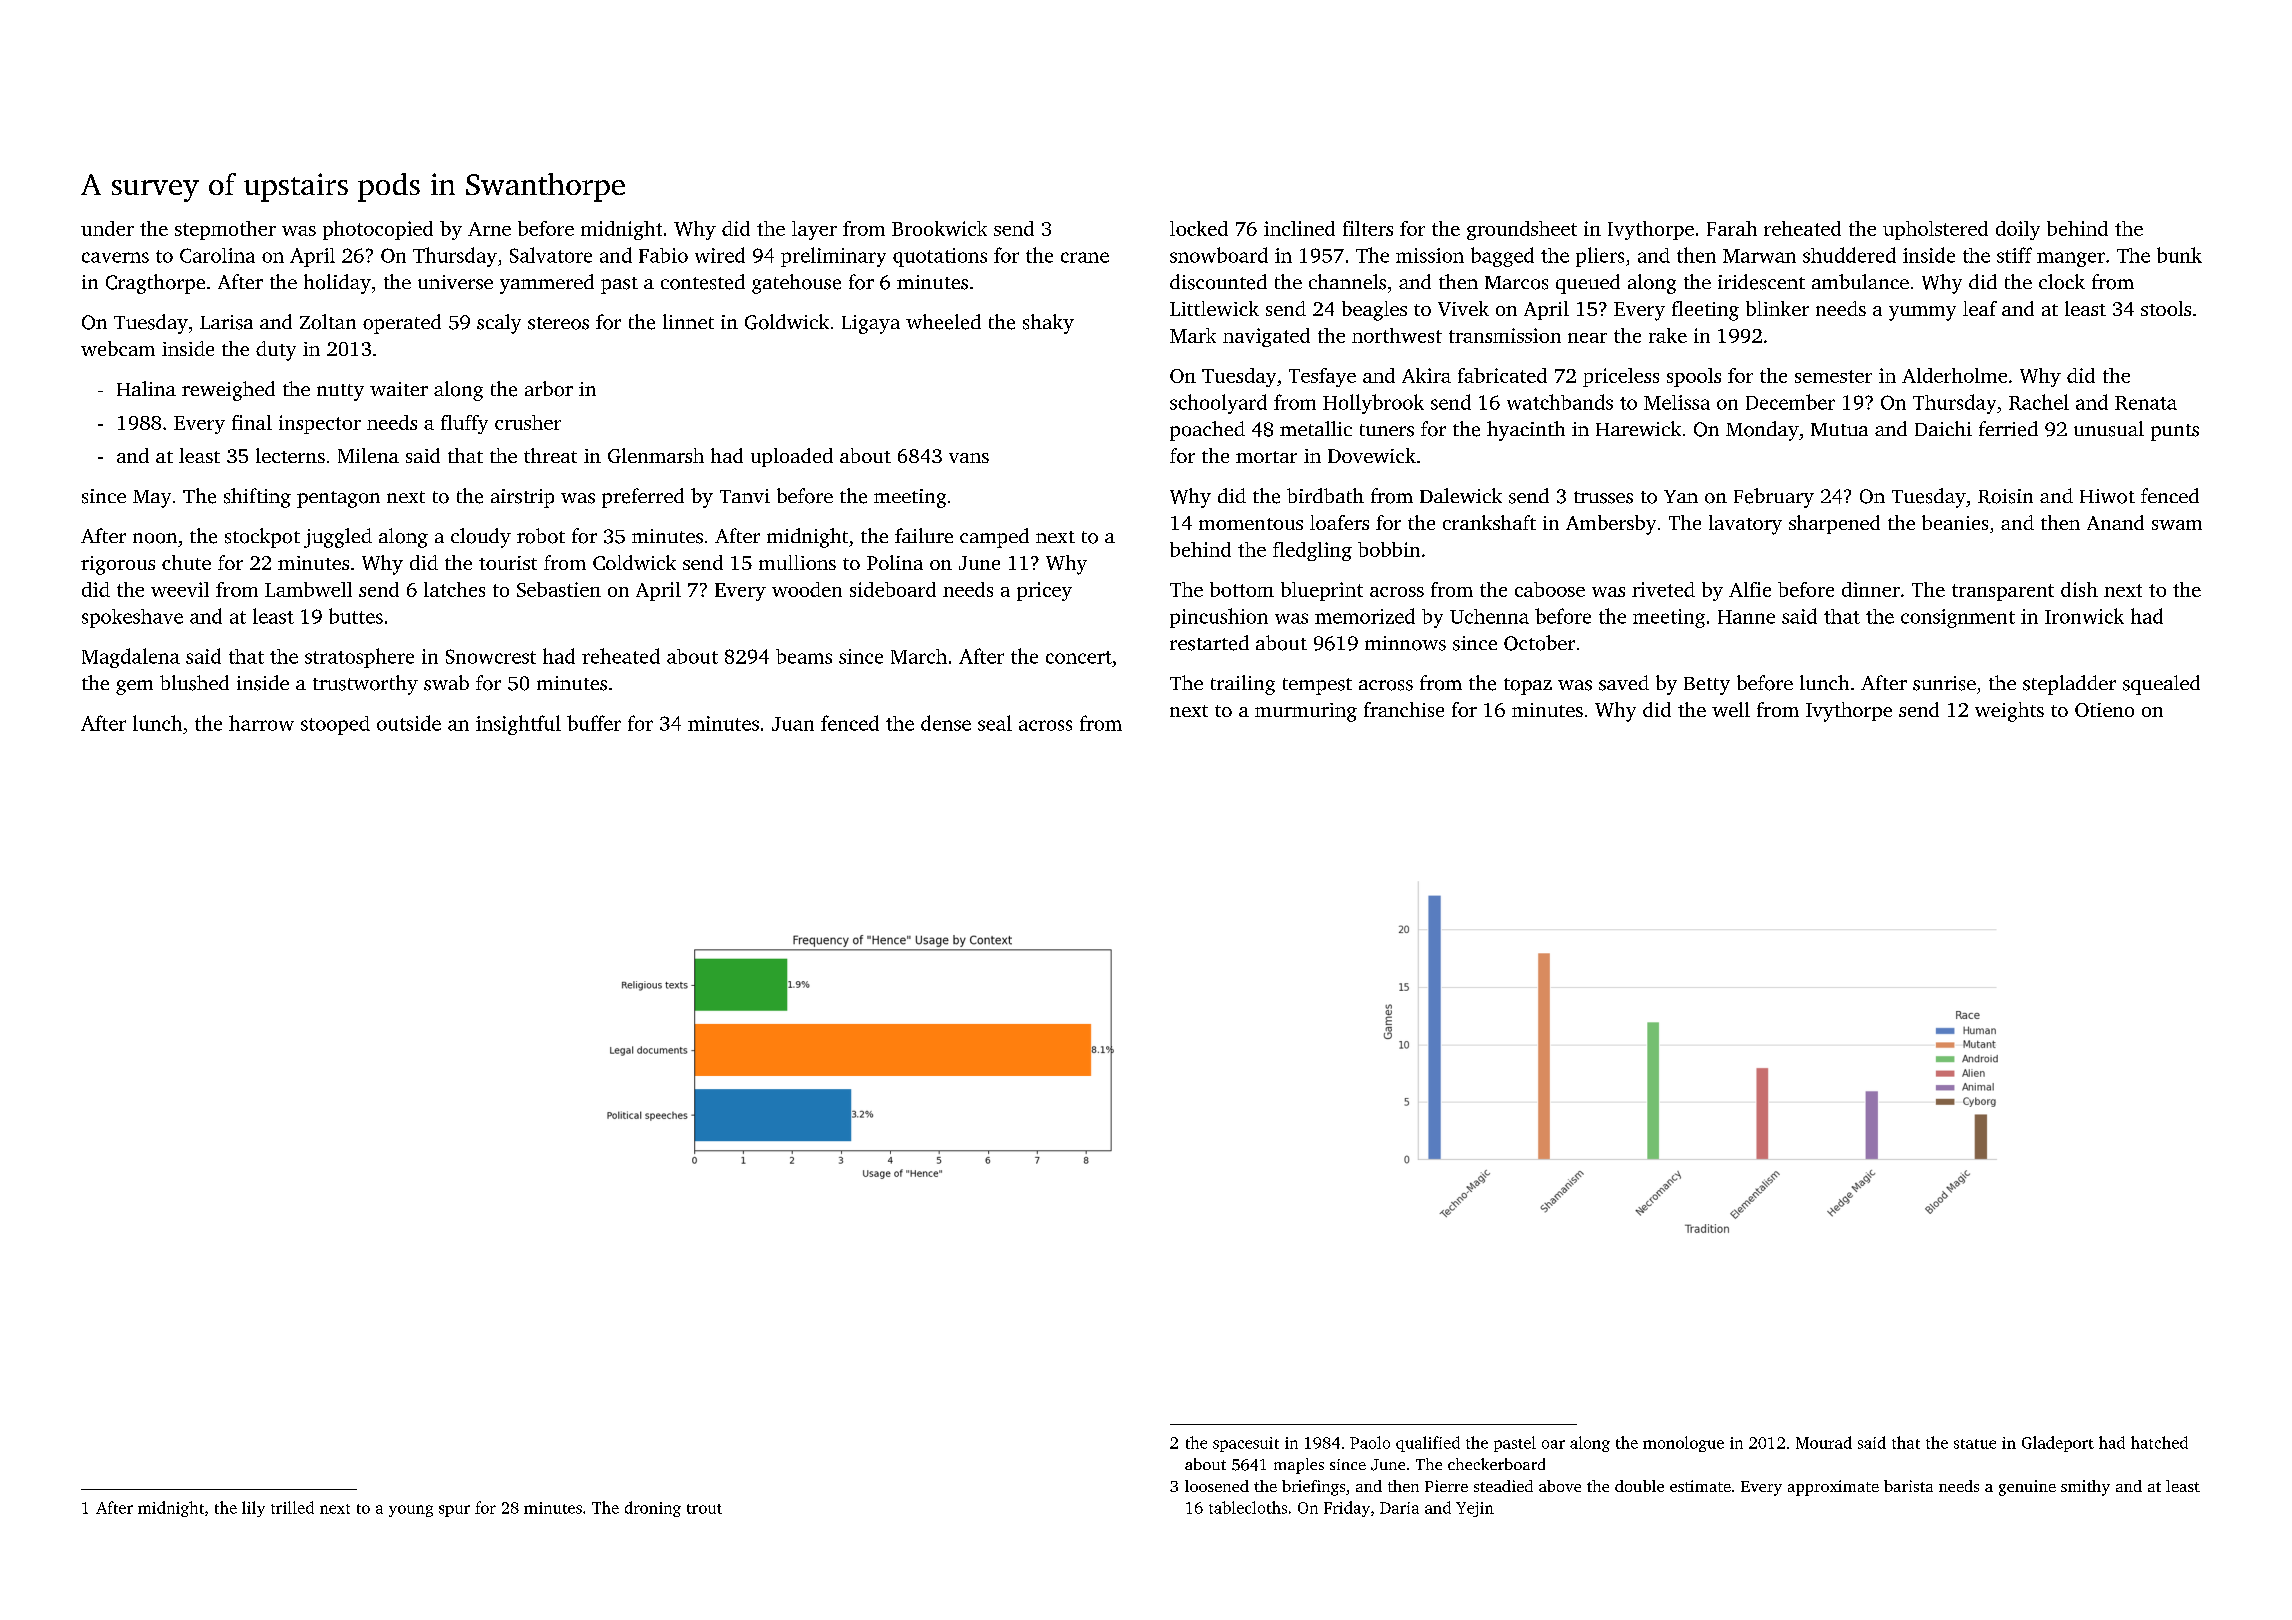 This screenshot has height=1620, width=2292. I want to click on spacesuit, so click(1246, 1444).
